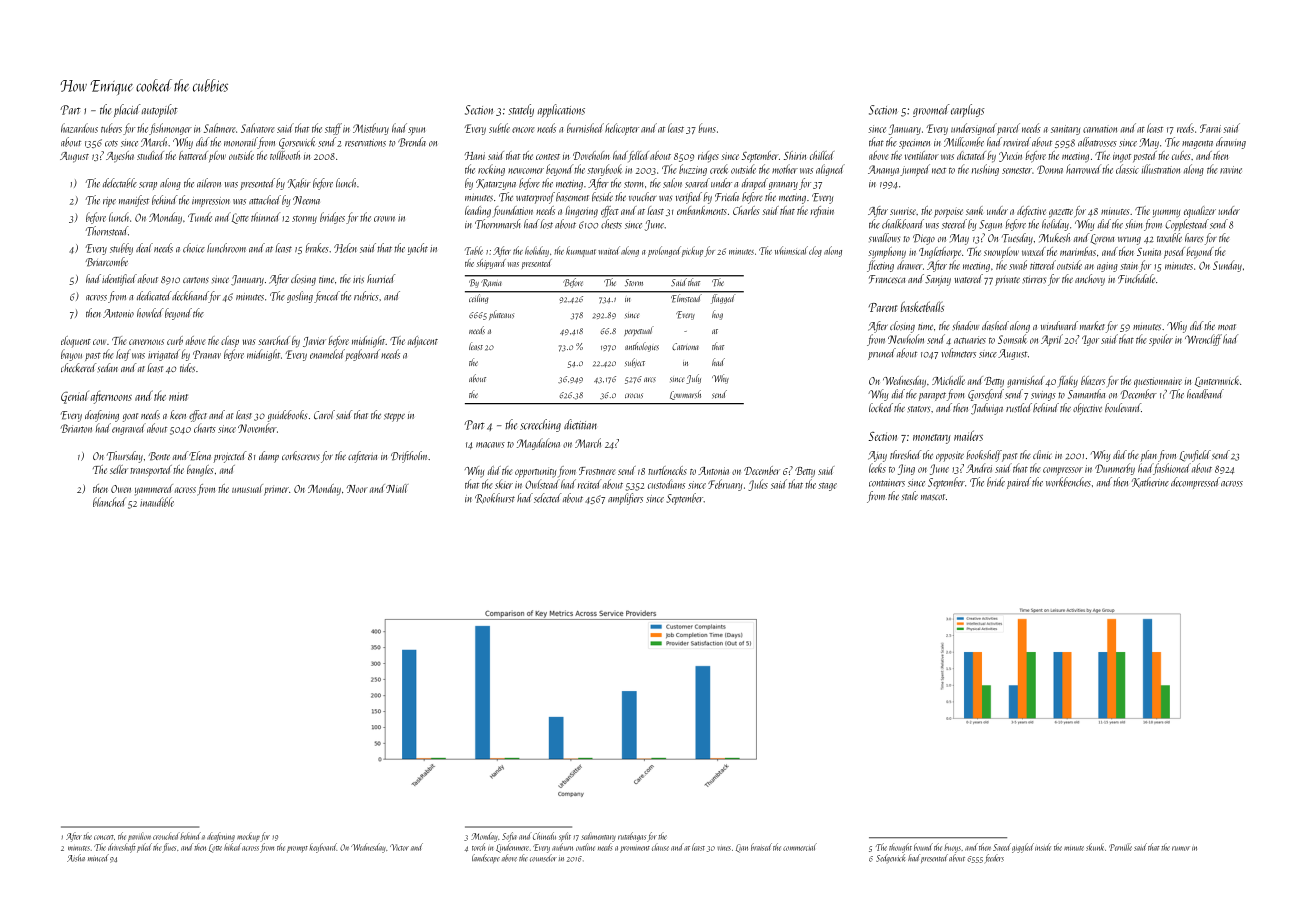 The height and width of the page is (924, 1308). I want to click on reeds, so click(1185, 128).
